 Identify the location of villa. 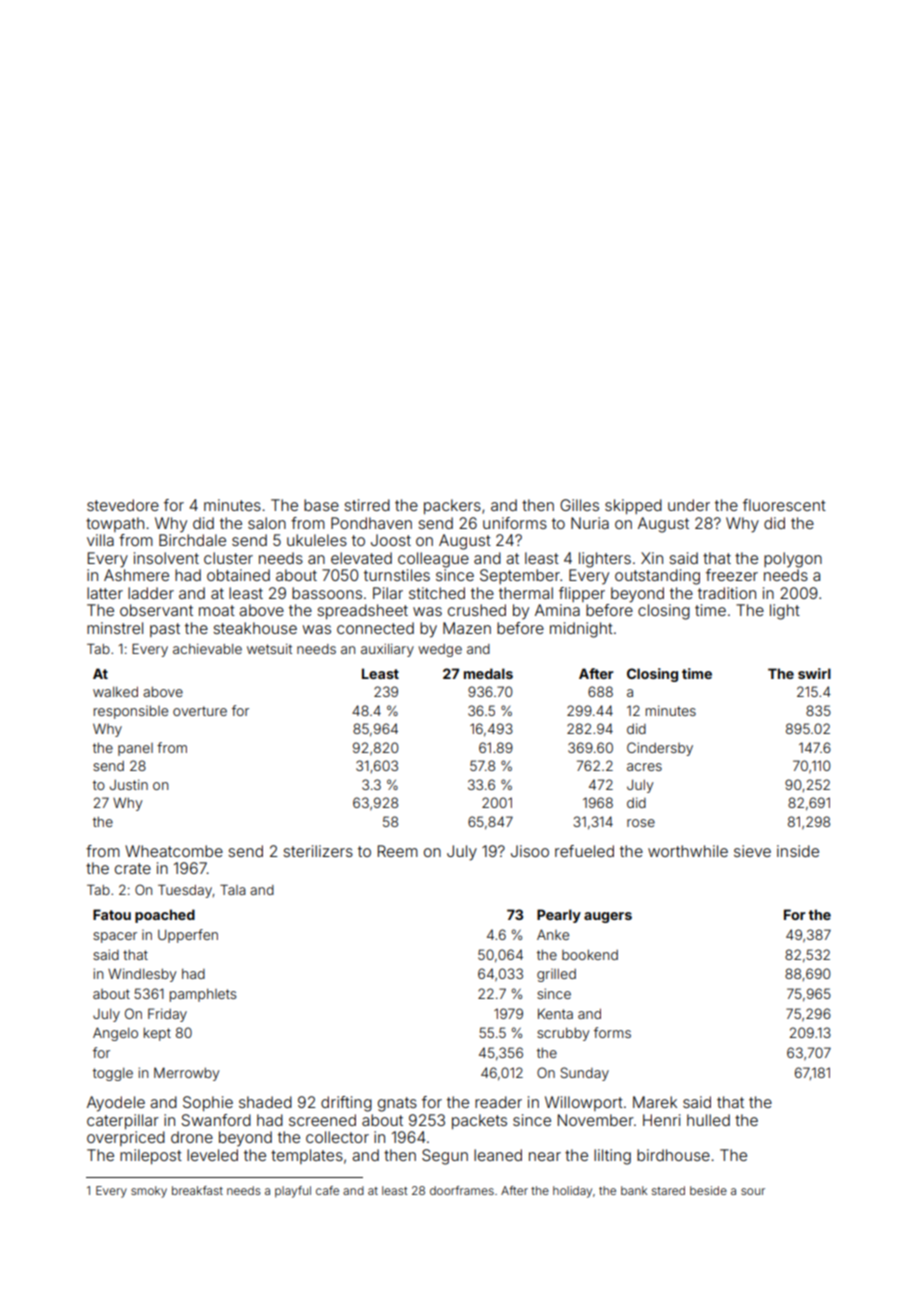
(100, 540).
